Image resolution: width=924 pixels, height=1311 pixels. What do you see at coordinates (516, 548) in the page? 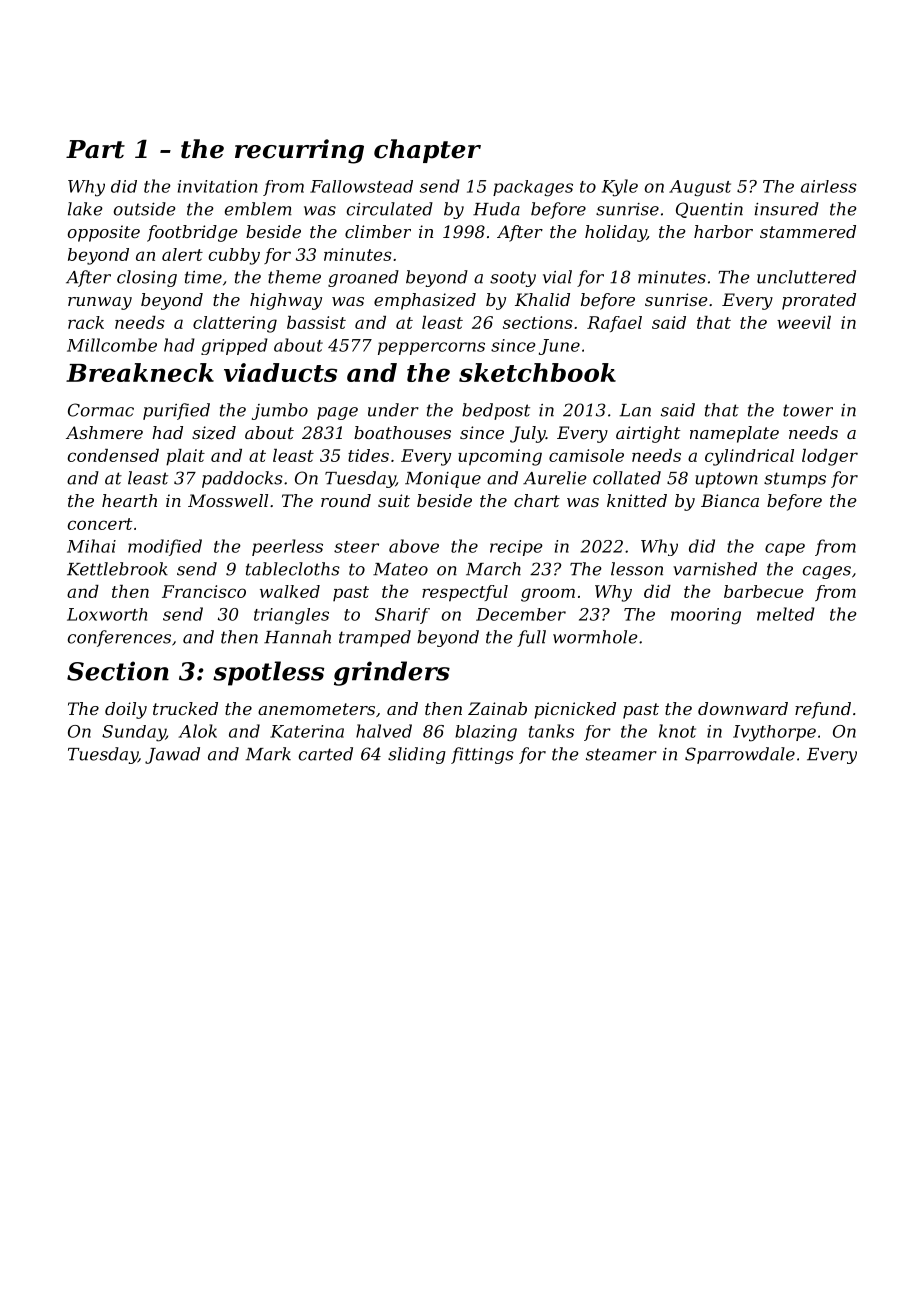
I see `recipe` at bounding box center [516, 548].
